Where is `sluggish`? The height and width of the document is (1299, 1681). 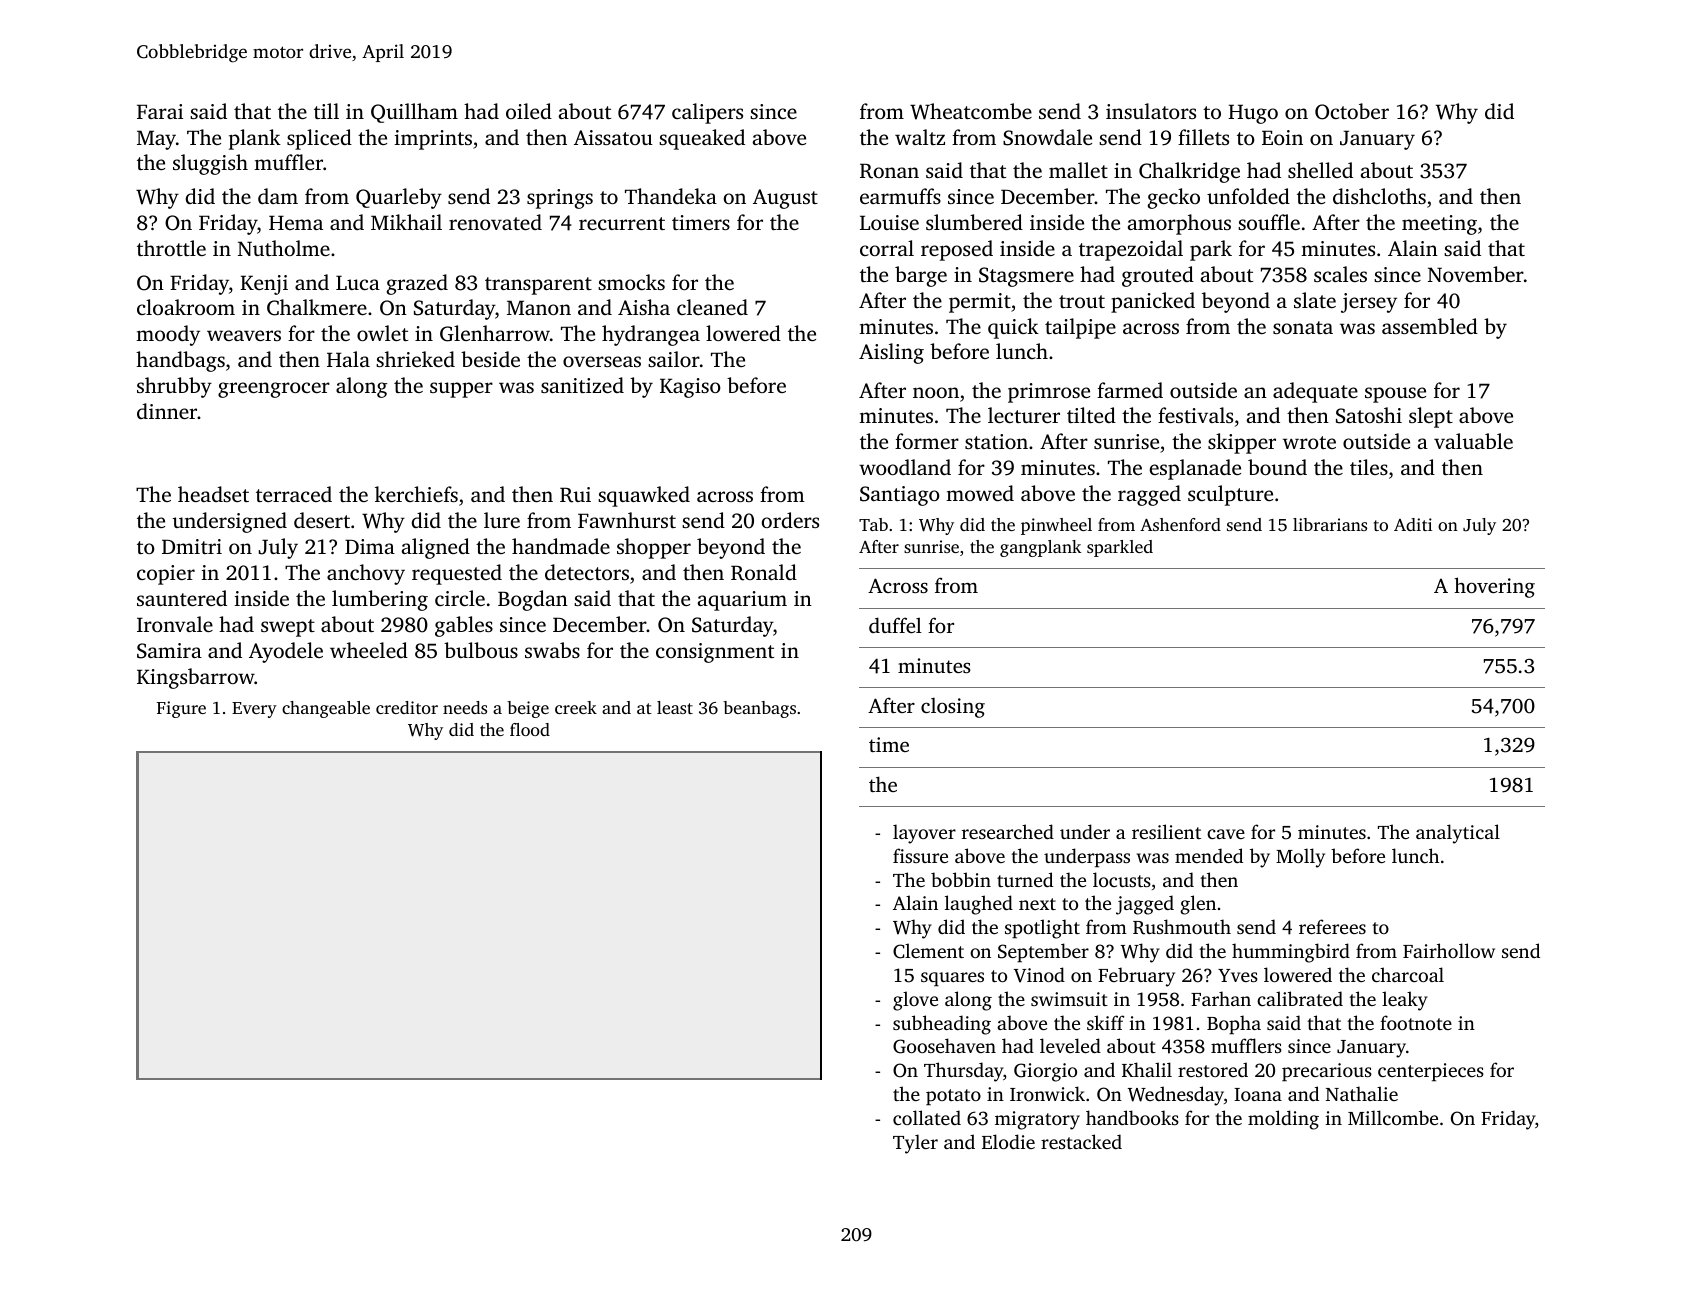
sluggish is located at coordinates (210, 164).
